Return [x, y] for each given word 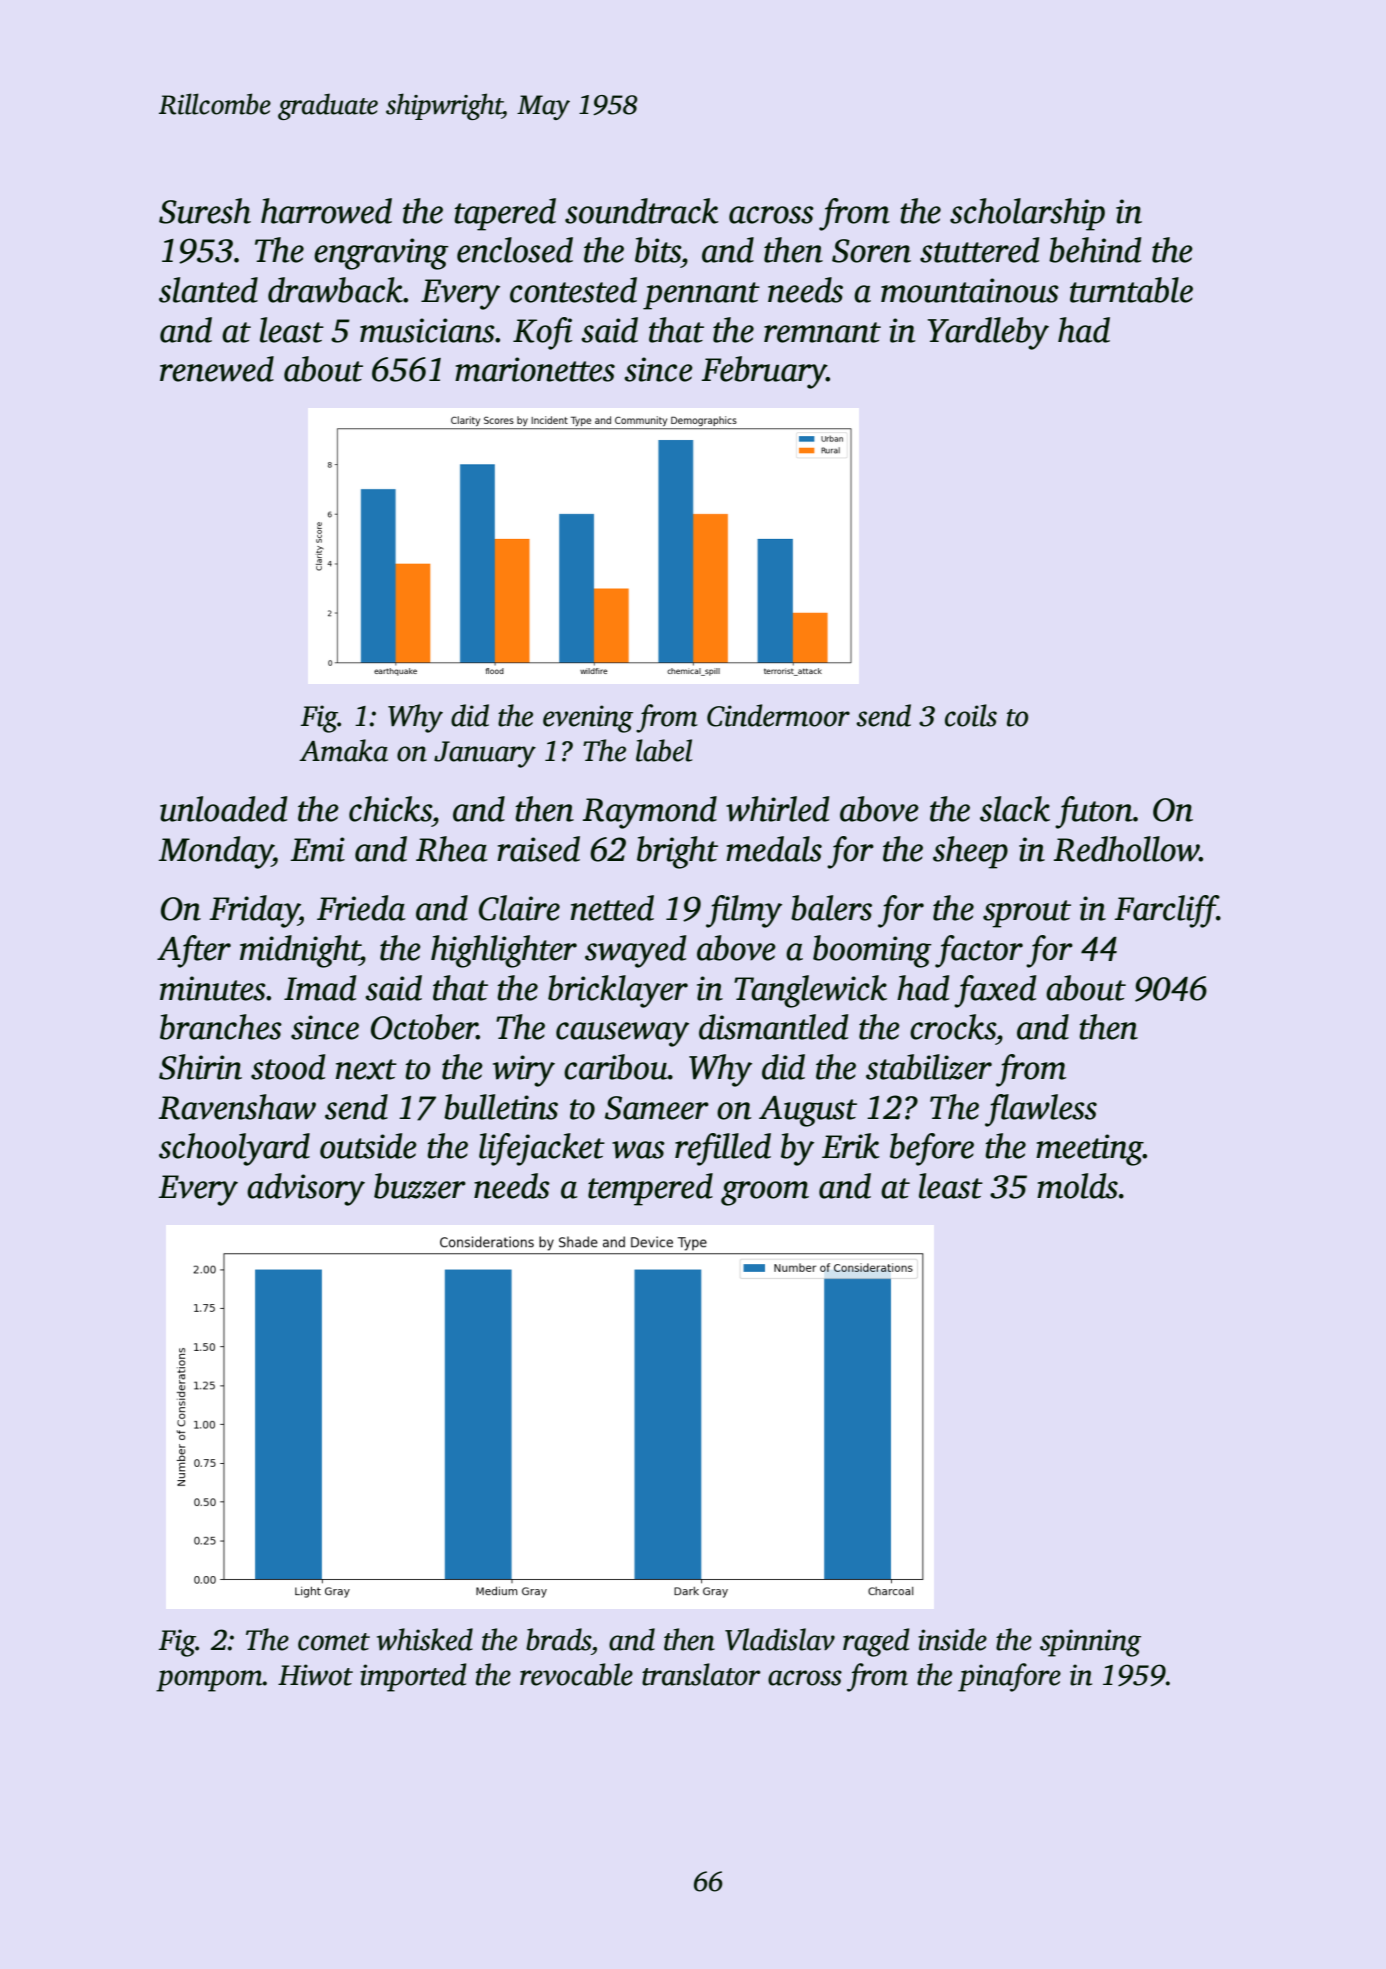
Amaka [343, 750]
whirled [777, 809]
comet [334, 1642]
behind [1095, 250]
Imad [320, 988]
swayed [635, 951]
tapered [505, 214]
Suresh [205, 211]
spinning [1090, 1643]
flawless [1041, 1110]
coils [971, 715]
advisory [306, 1189]
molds [1077, 1186]
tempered [650, 1189]
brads [558, 1639]
